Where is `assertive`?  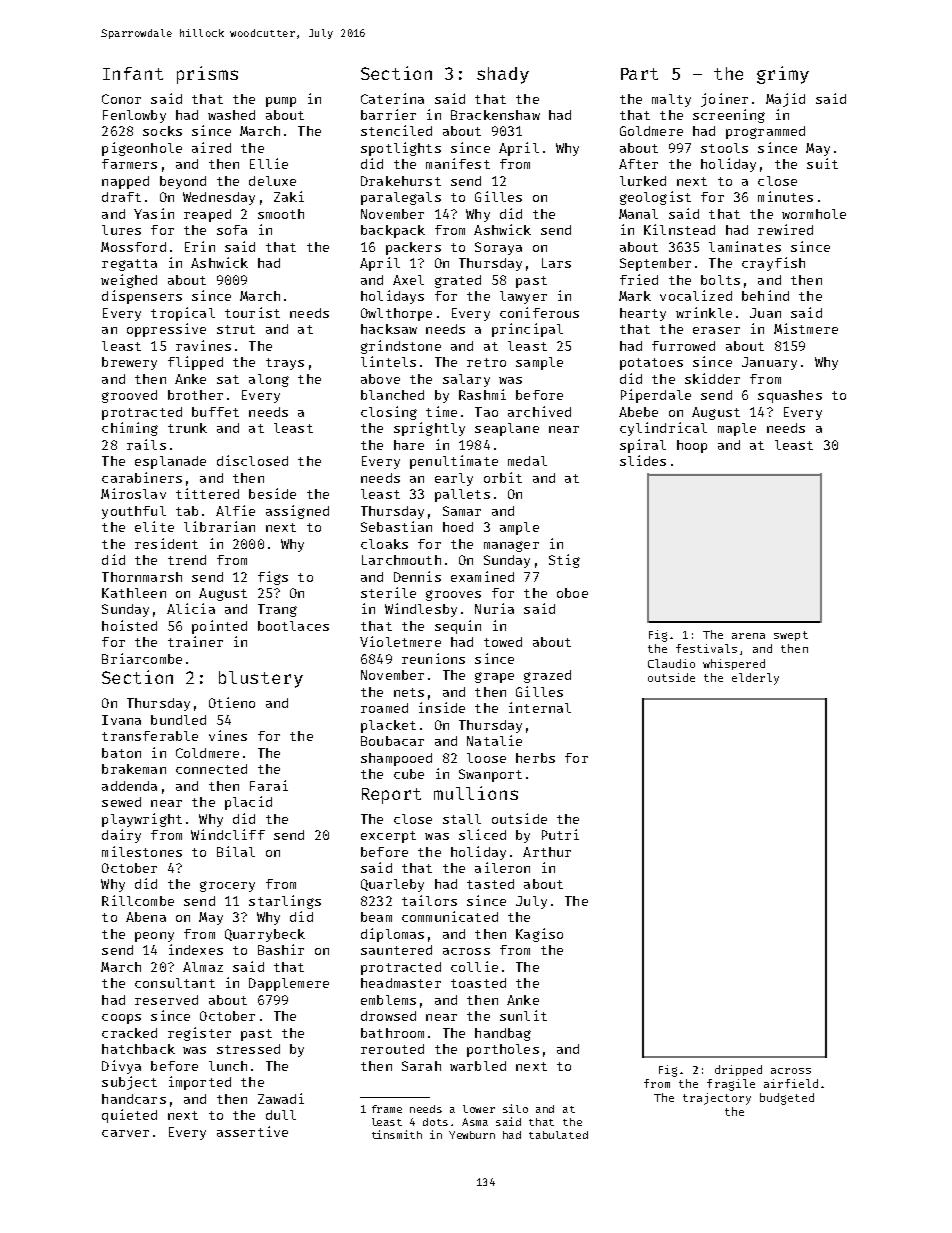 assertive is located at coordinates (252, 1131).
